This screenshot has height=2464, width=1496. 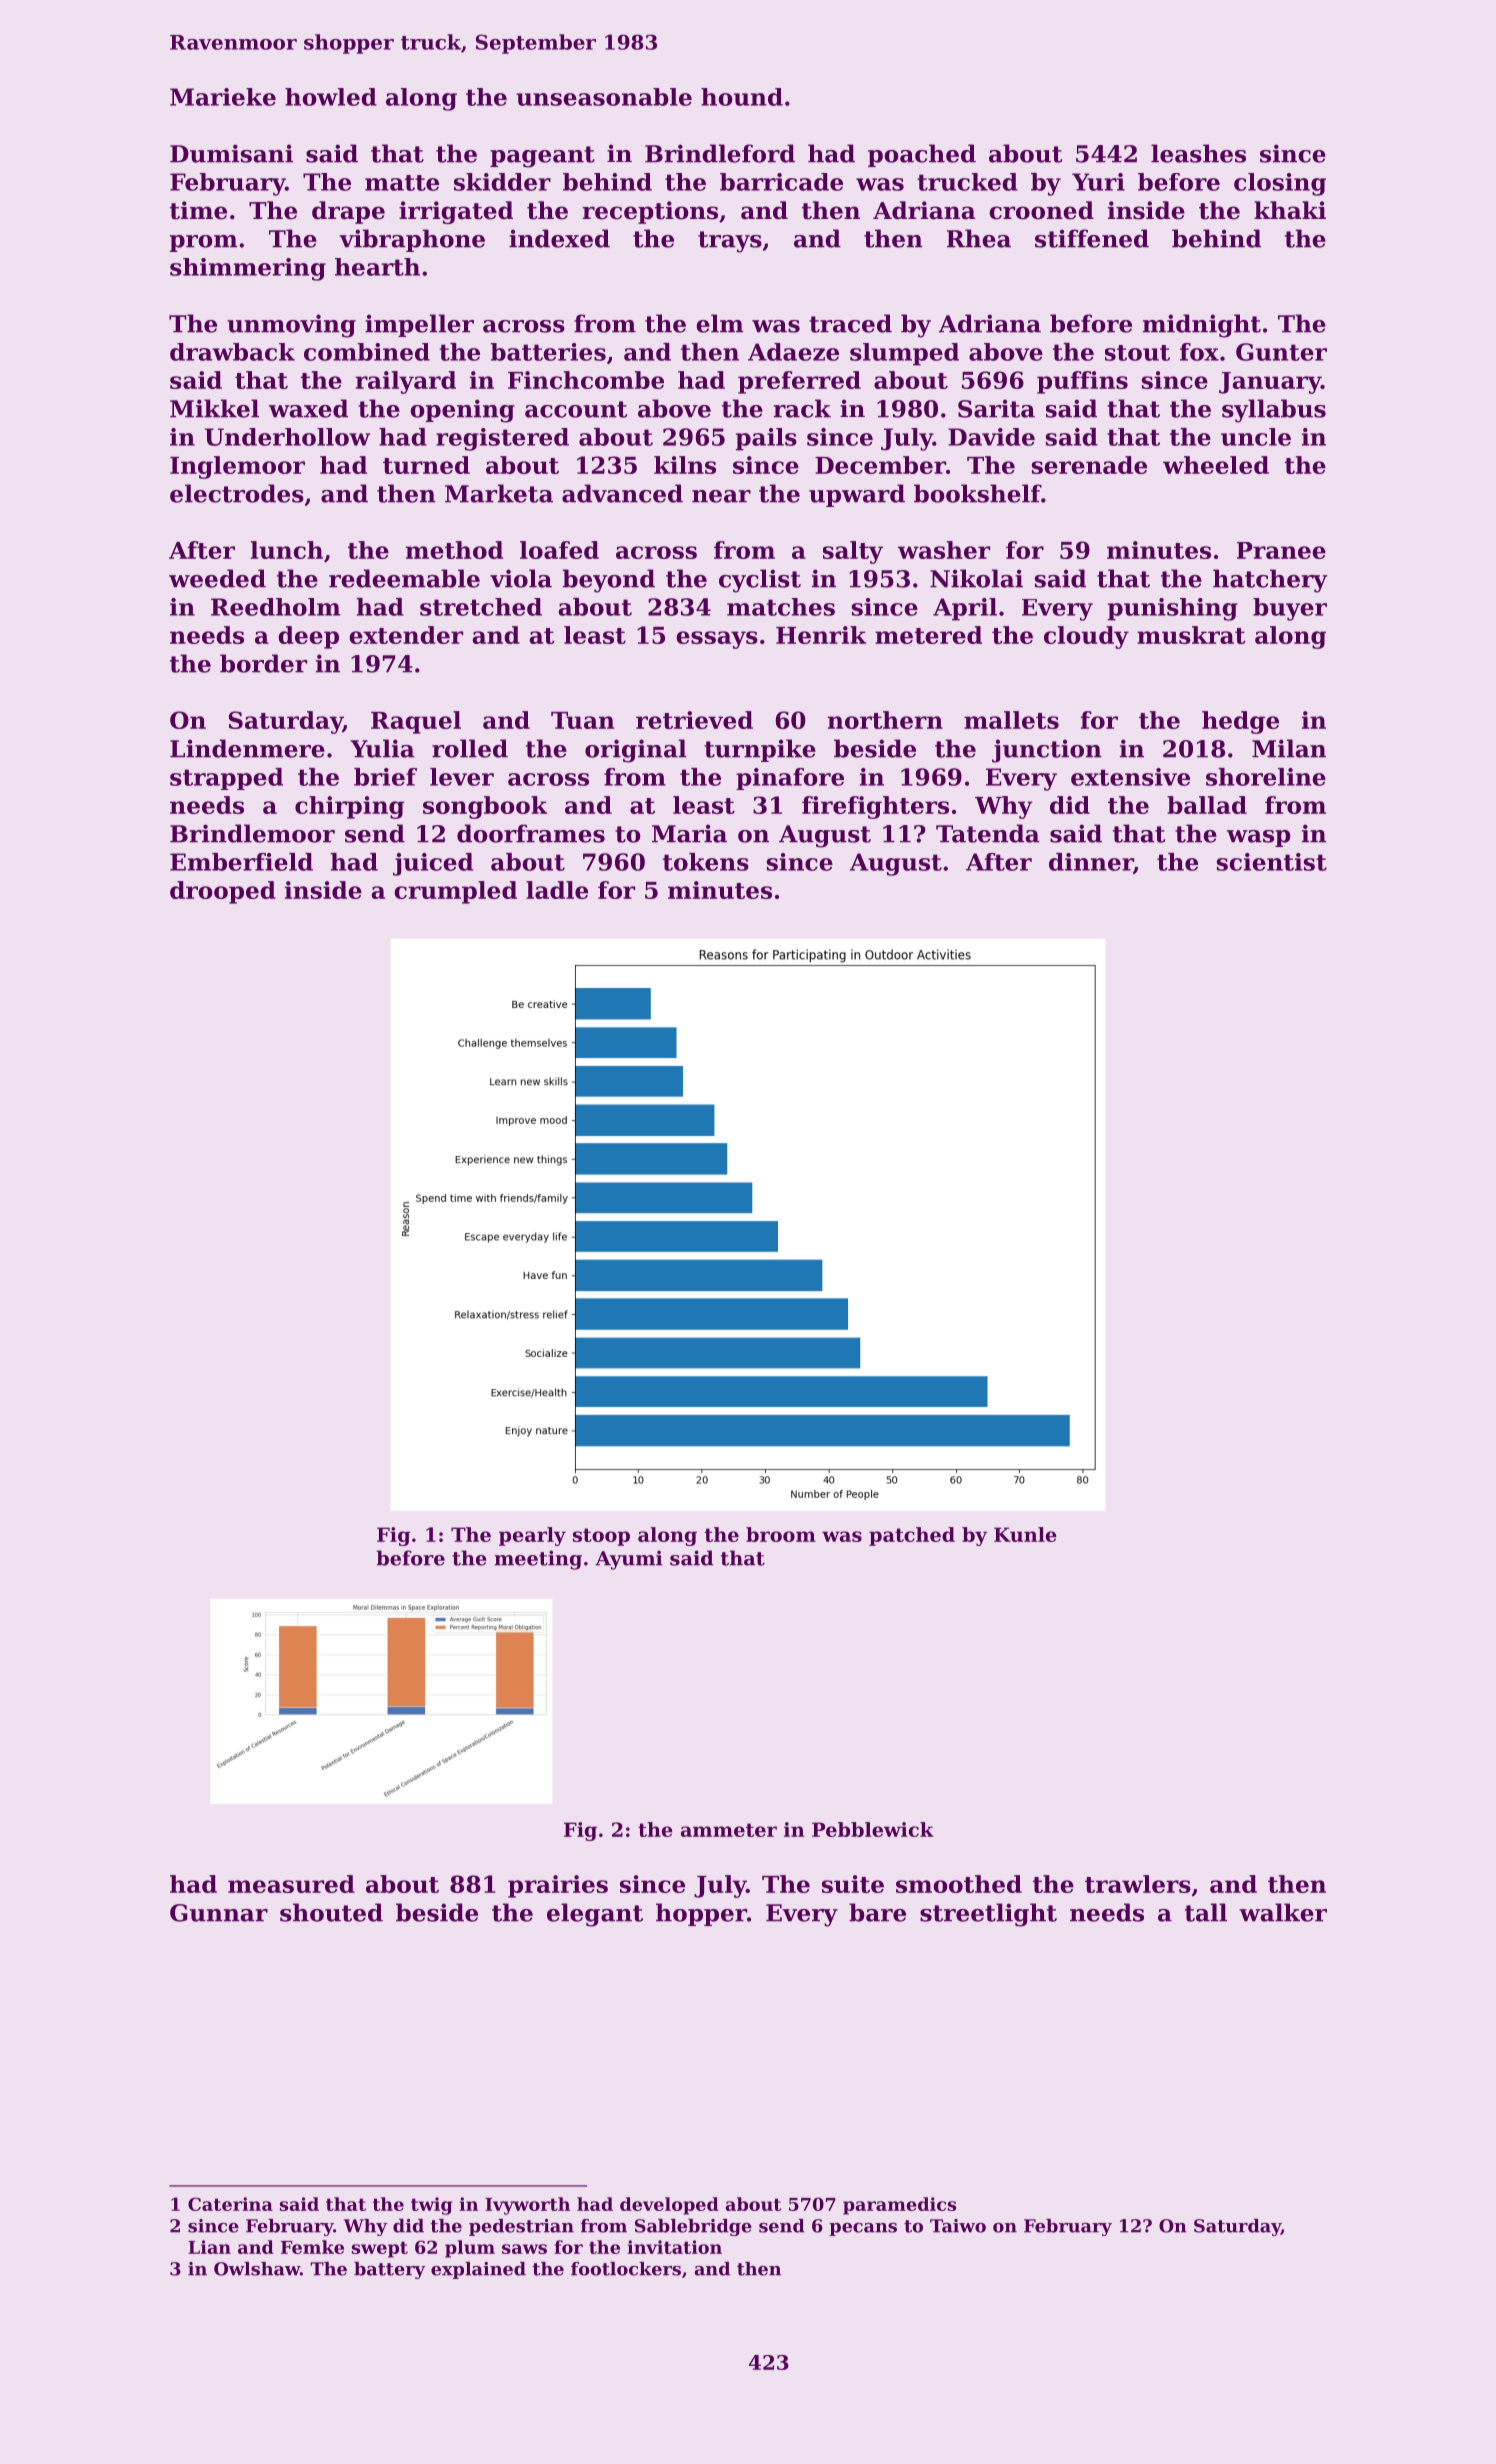 I want to click on syllabus, so click(x=1274, y=411).
